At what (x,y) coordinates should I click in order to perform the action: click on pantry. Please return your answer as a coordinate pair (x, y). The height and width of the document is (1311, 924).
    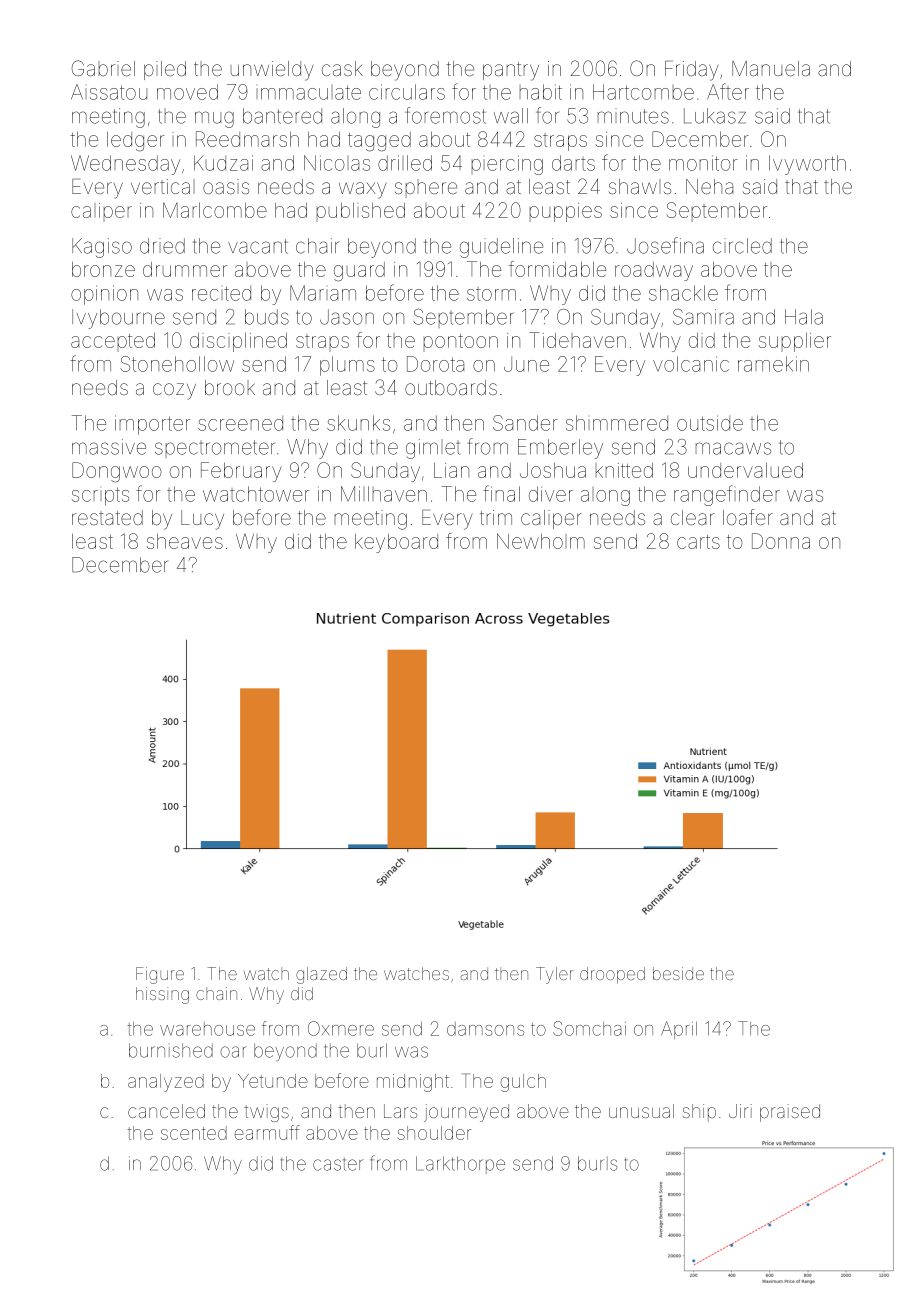
    Looking at the image, I should click on (511, 71).
